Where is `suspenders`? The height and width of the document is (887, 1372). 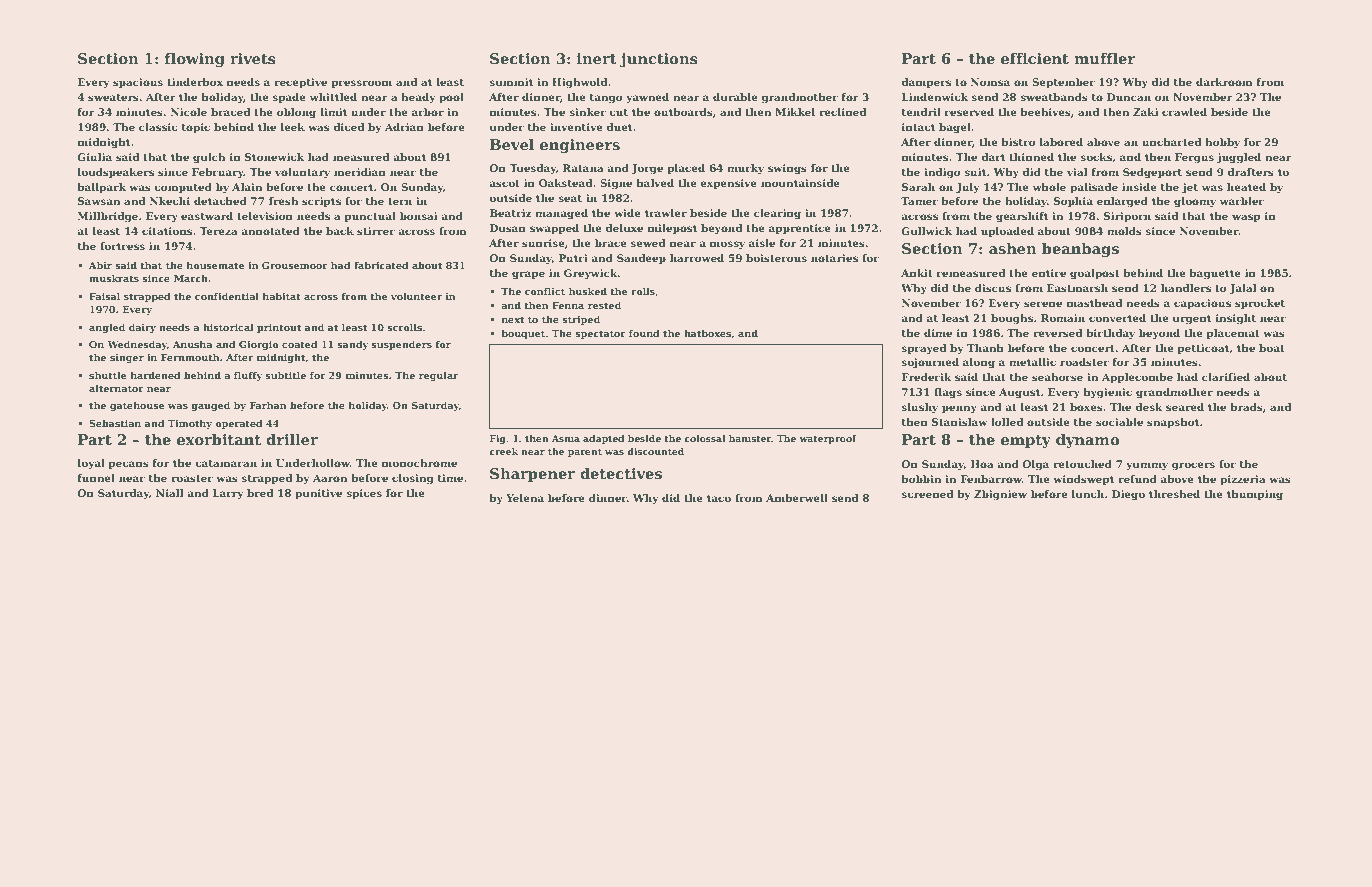
suspenders is located at coordinates (401, 345).
